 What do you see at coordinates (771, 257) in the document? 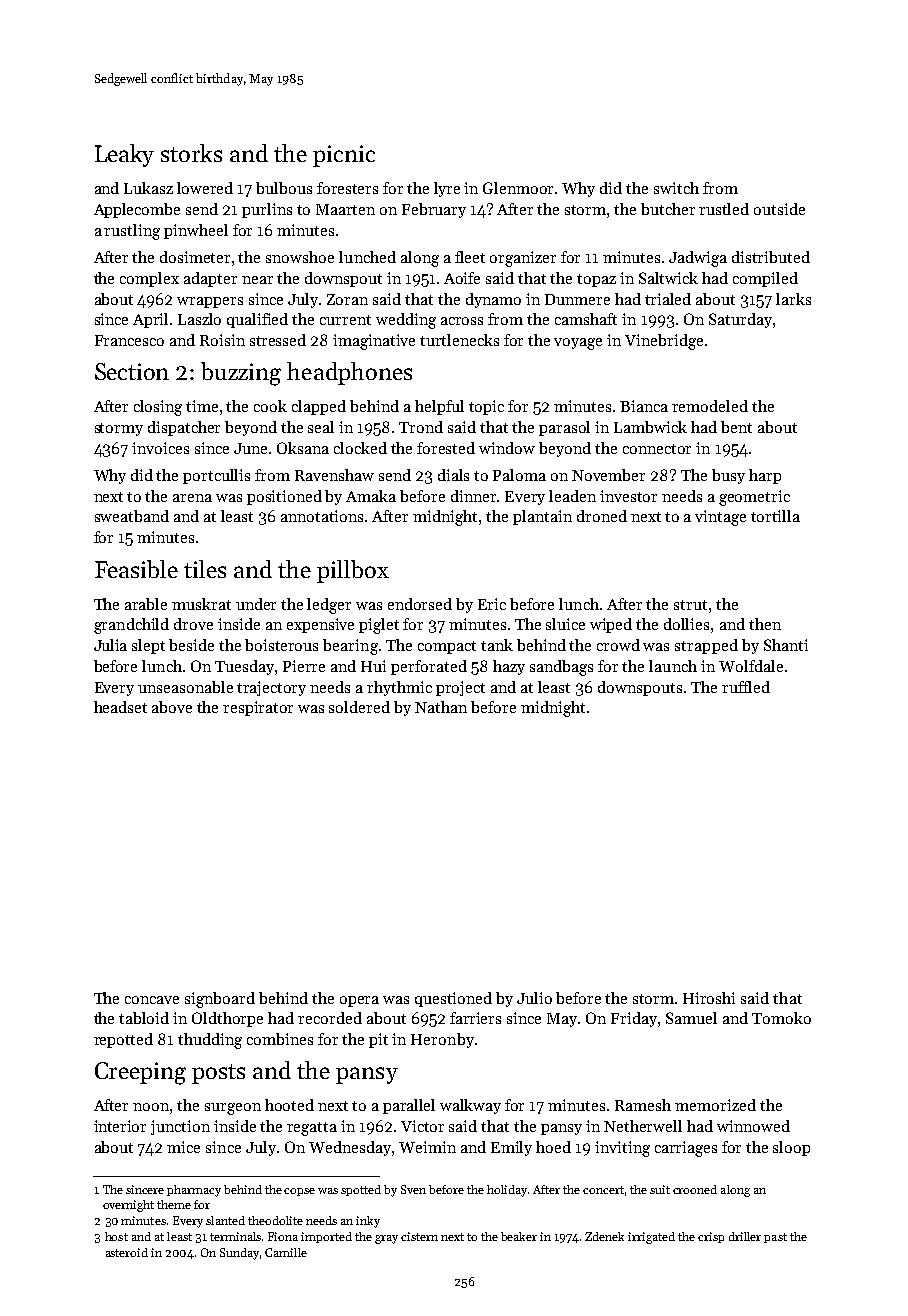
I see `distributed` at bounding box center [771, 257].
